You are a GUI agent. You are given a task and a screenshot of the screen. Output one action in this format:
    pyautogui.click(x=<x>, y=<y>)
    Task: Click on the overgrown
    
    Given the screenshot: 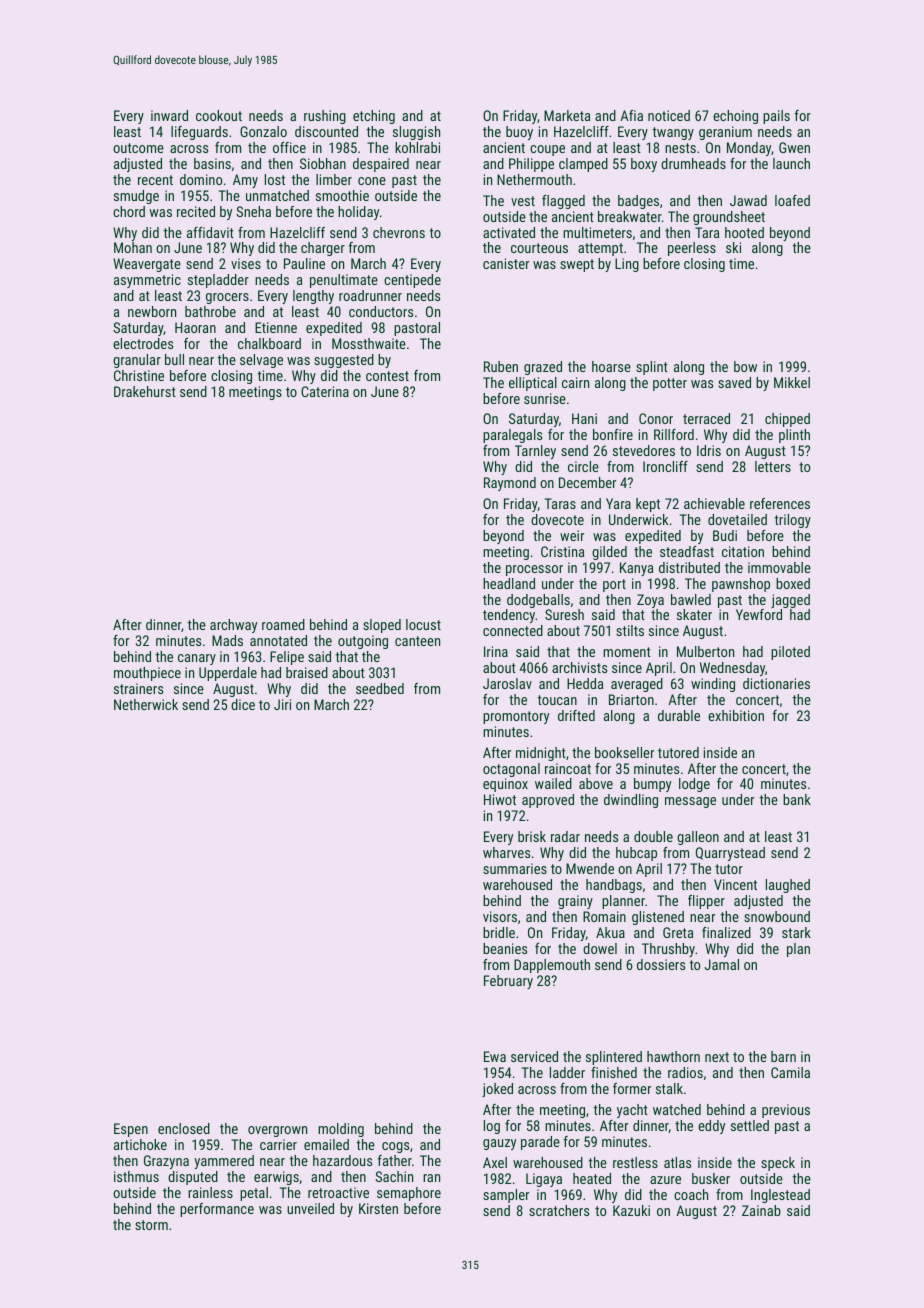 What is the action you would take?
    pyautogui.click(x=277, y=1131)
